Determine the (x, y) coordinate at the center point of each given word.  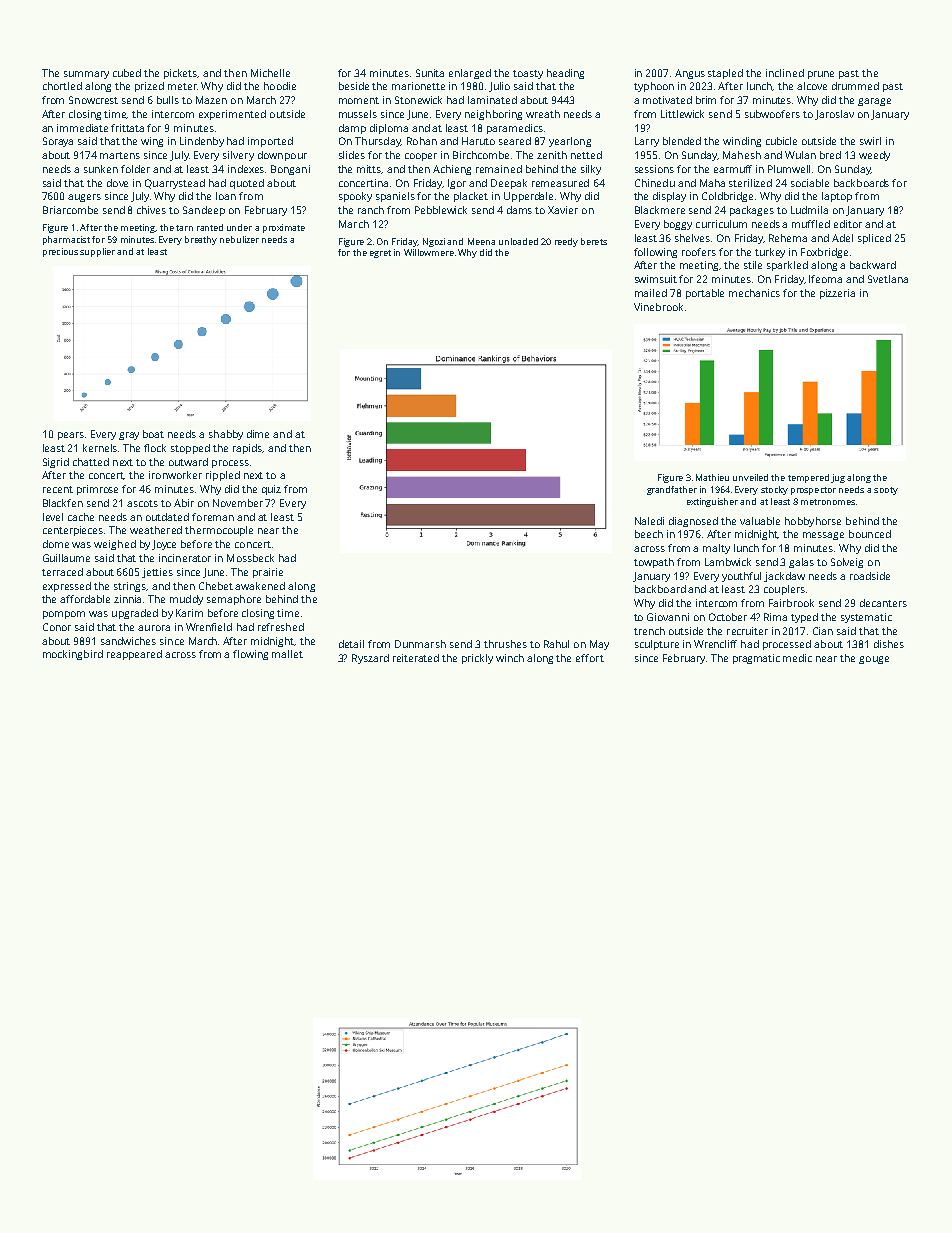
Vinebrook (658, 307)
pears (71, 436)
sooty (886, 491)
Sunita (430, 73)
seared (515, 141)
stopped (190, 449)
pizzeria (837, 294)
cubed (127, 73)
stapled (725, 74)
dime (258, 434)
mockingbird (73, 655)
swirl (870, 141)
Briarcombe (70, 210)
